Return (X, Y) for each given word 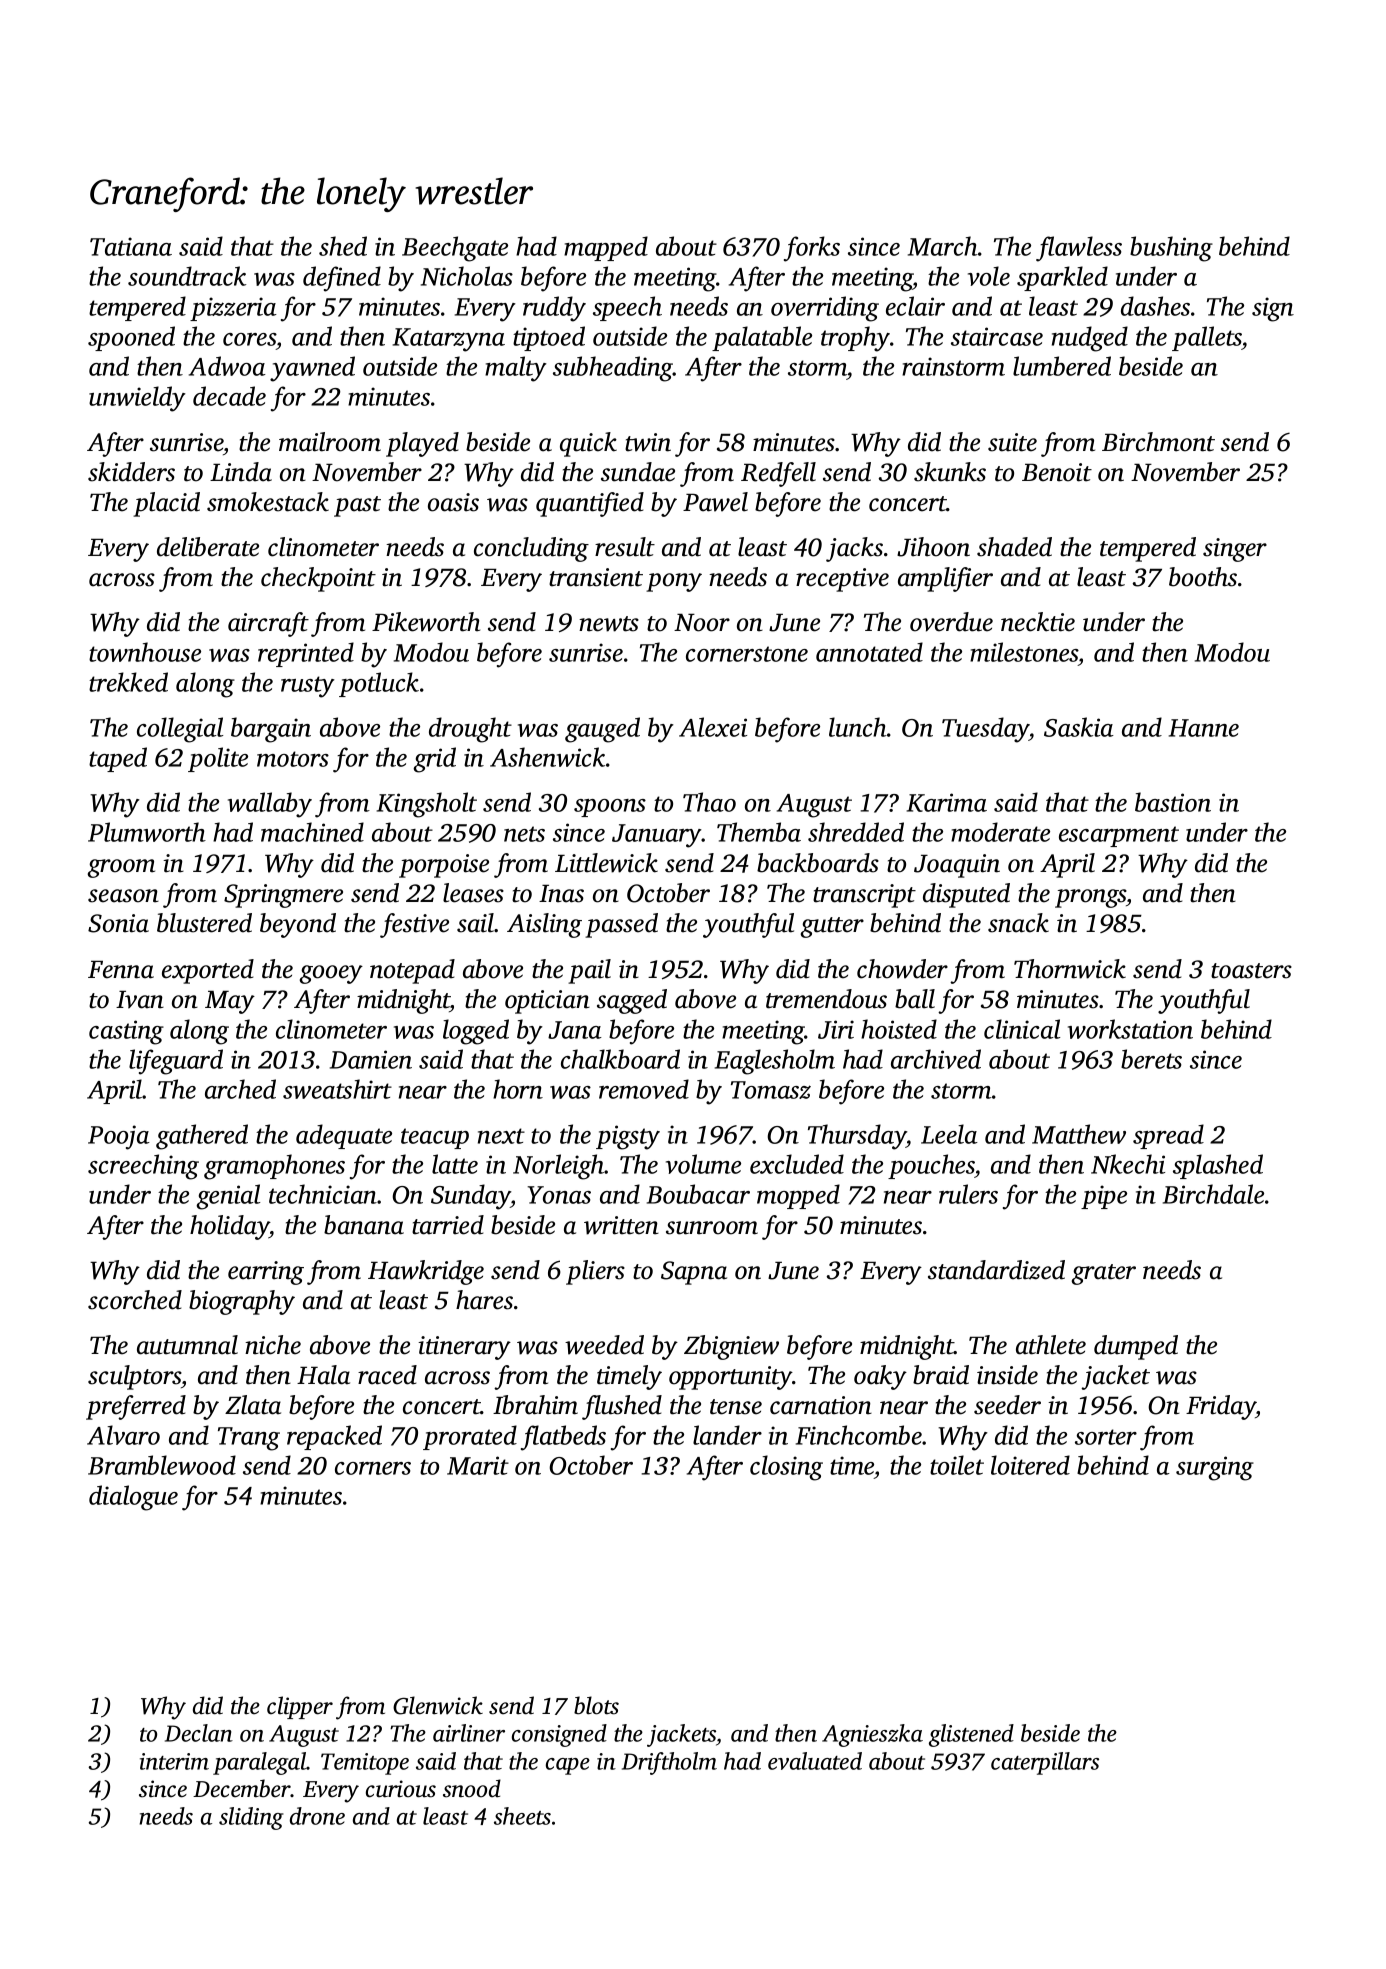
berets (1151, 1059)
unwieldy (137, 399)
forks (812, 249)
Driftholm (669, 1763)
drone (317, 1816)
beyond (298, 925)
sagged (632, 1001)
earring (266, 1273)
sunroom (712, 1228)
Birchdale (1213, 1194)
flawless (1079, 249)
